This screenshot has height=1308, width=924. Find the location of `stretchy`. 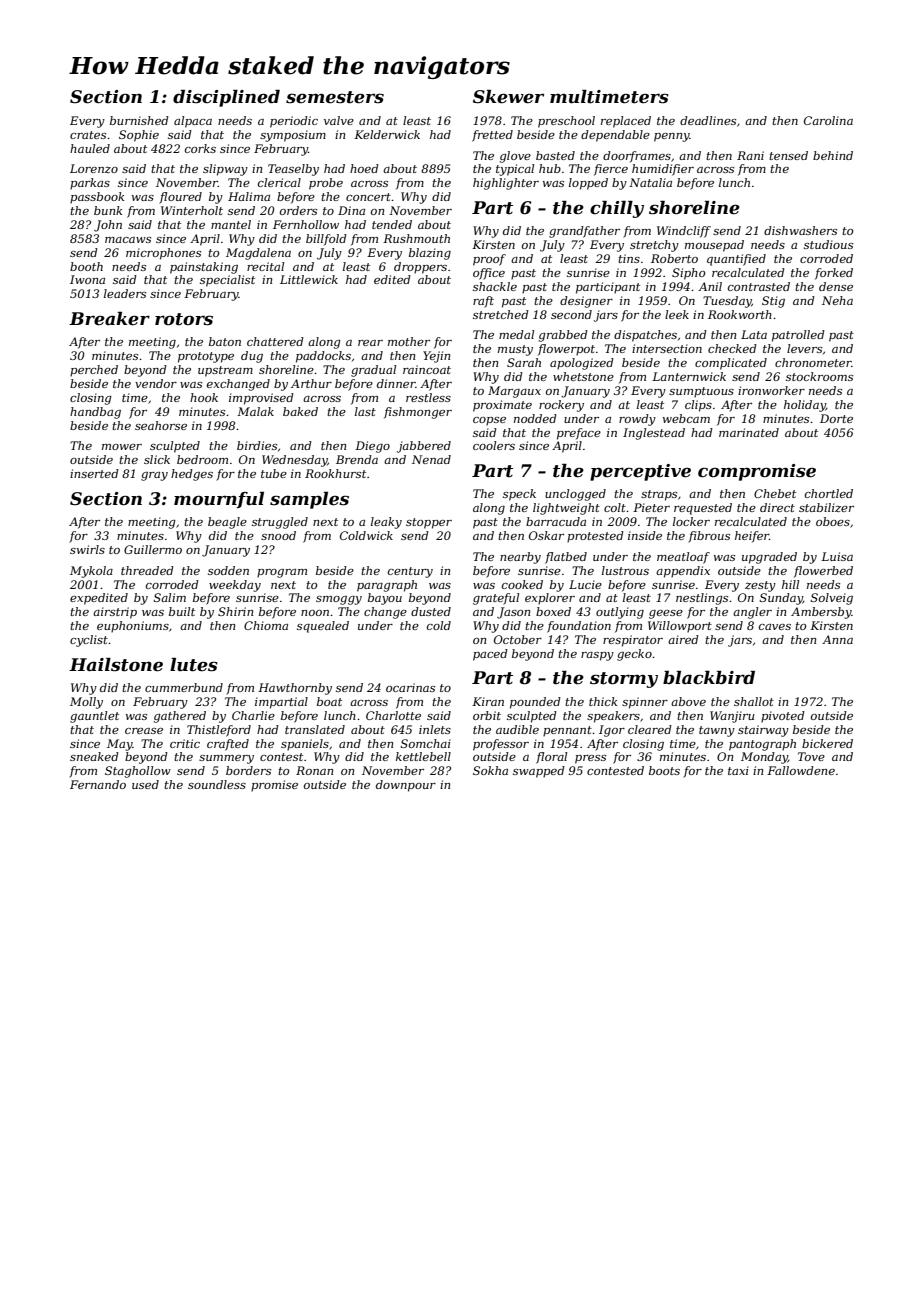

stretchy is located at coordinates (654, 246).
